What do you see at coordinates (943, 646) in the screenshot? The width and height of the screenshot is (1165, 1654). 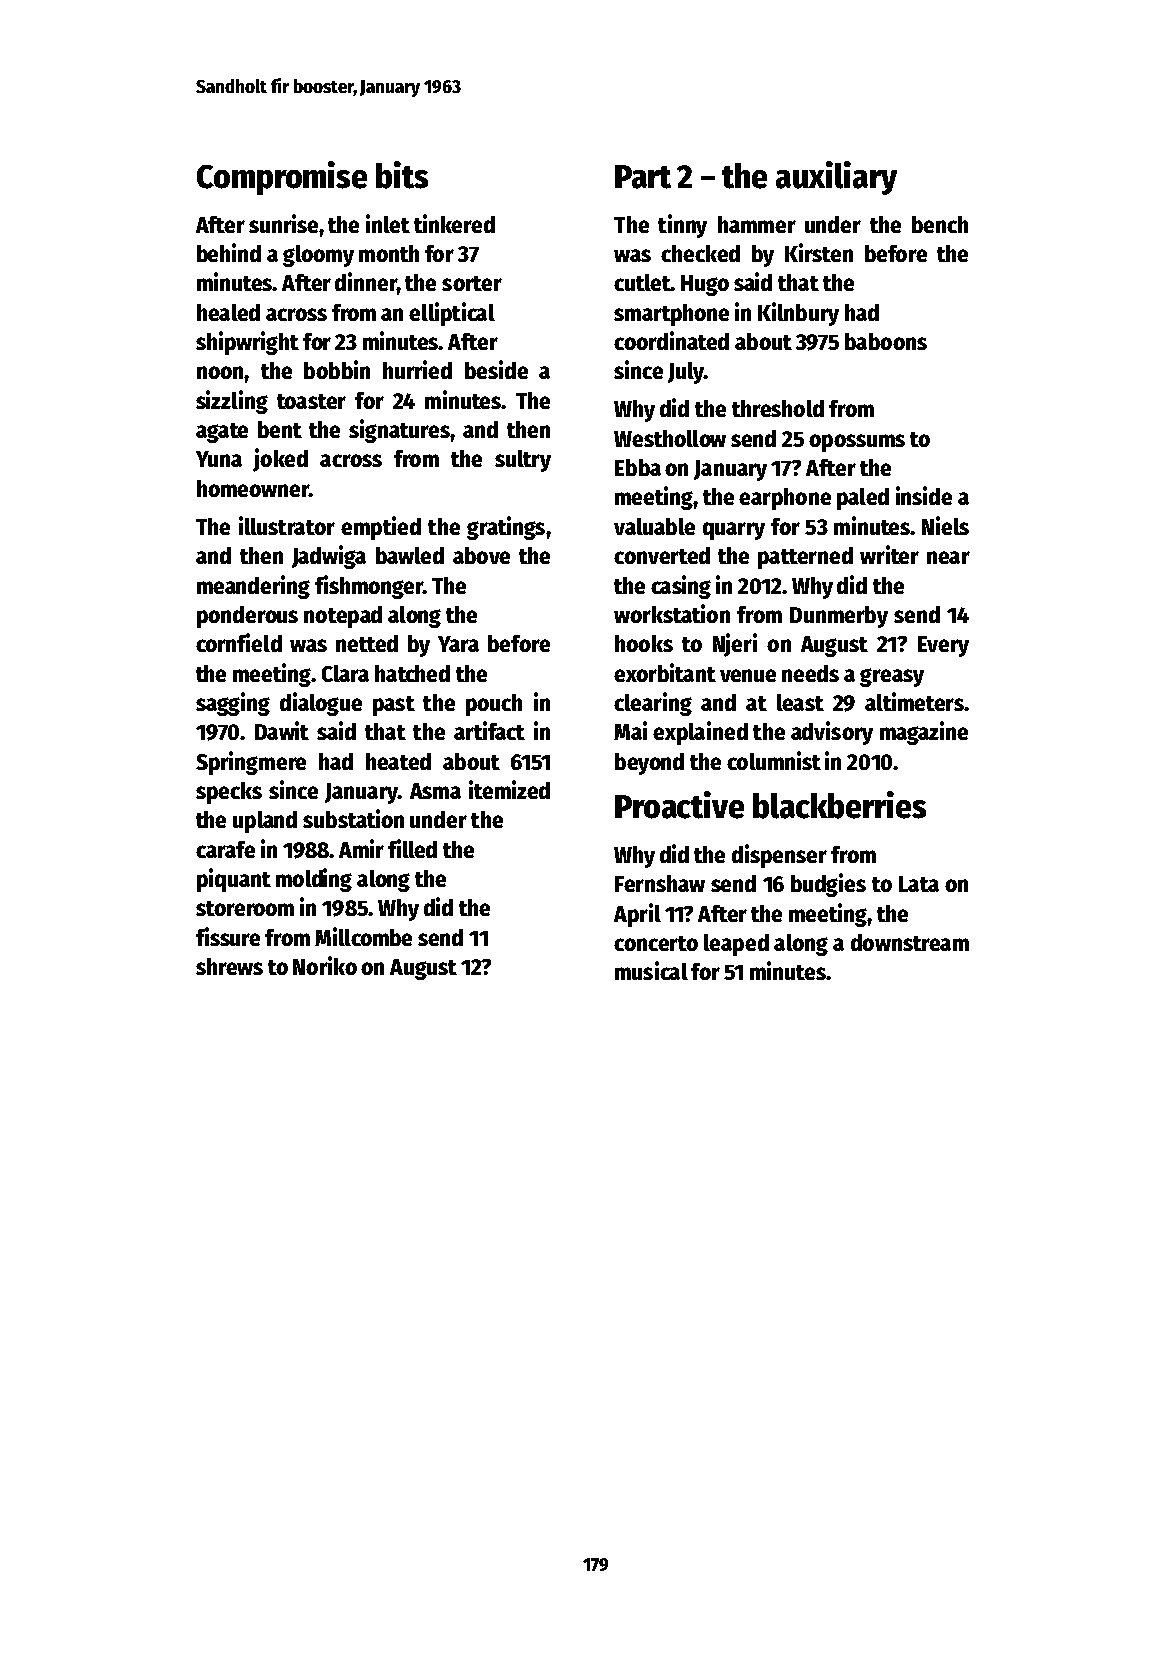 I see `Every` at bounding box center [943, 646].
